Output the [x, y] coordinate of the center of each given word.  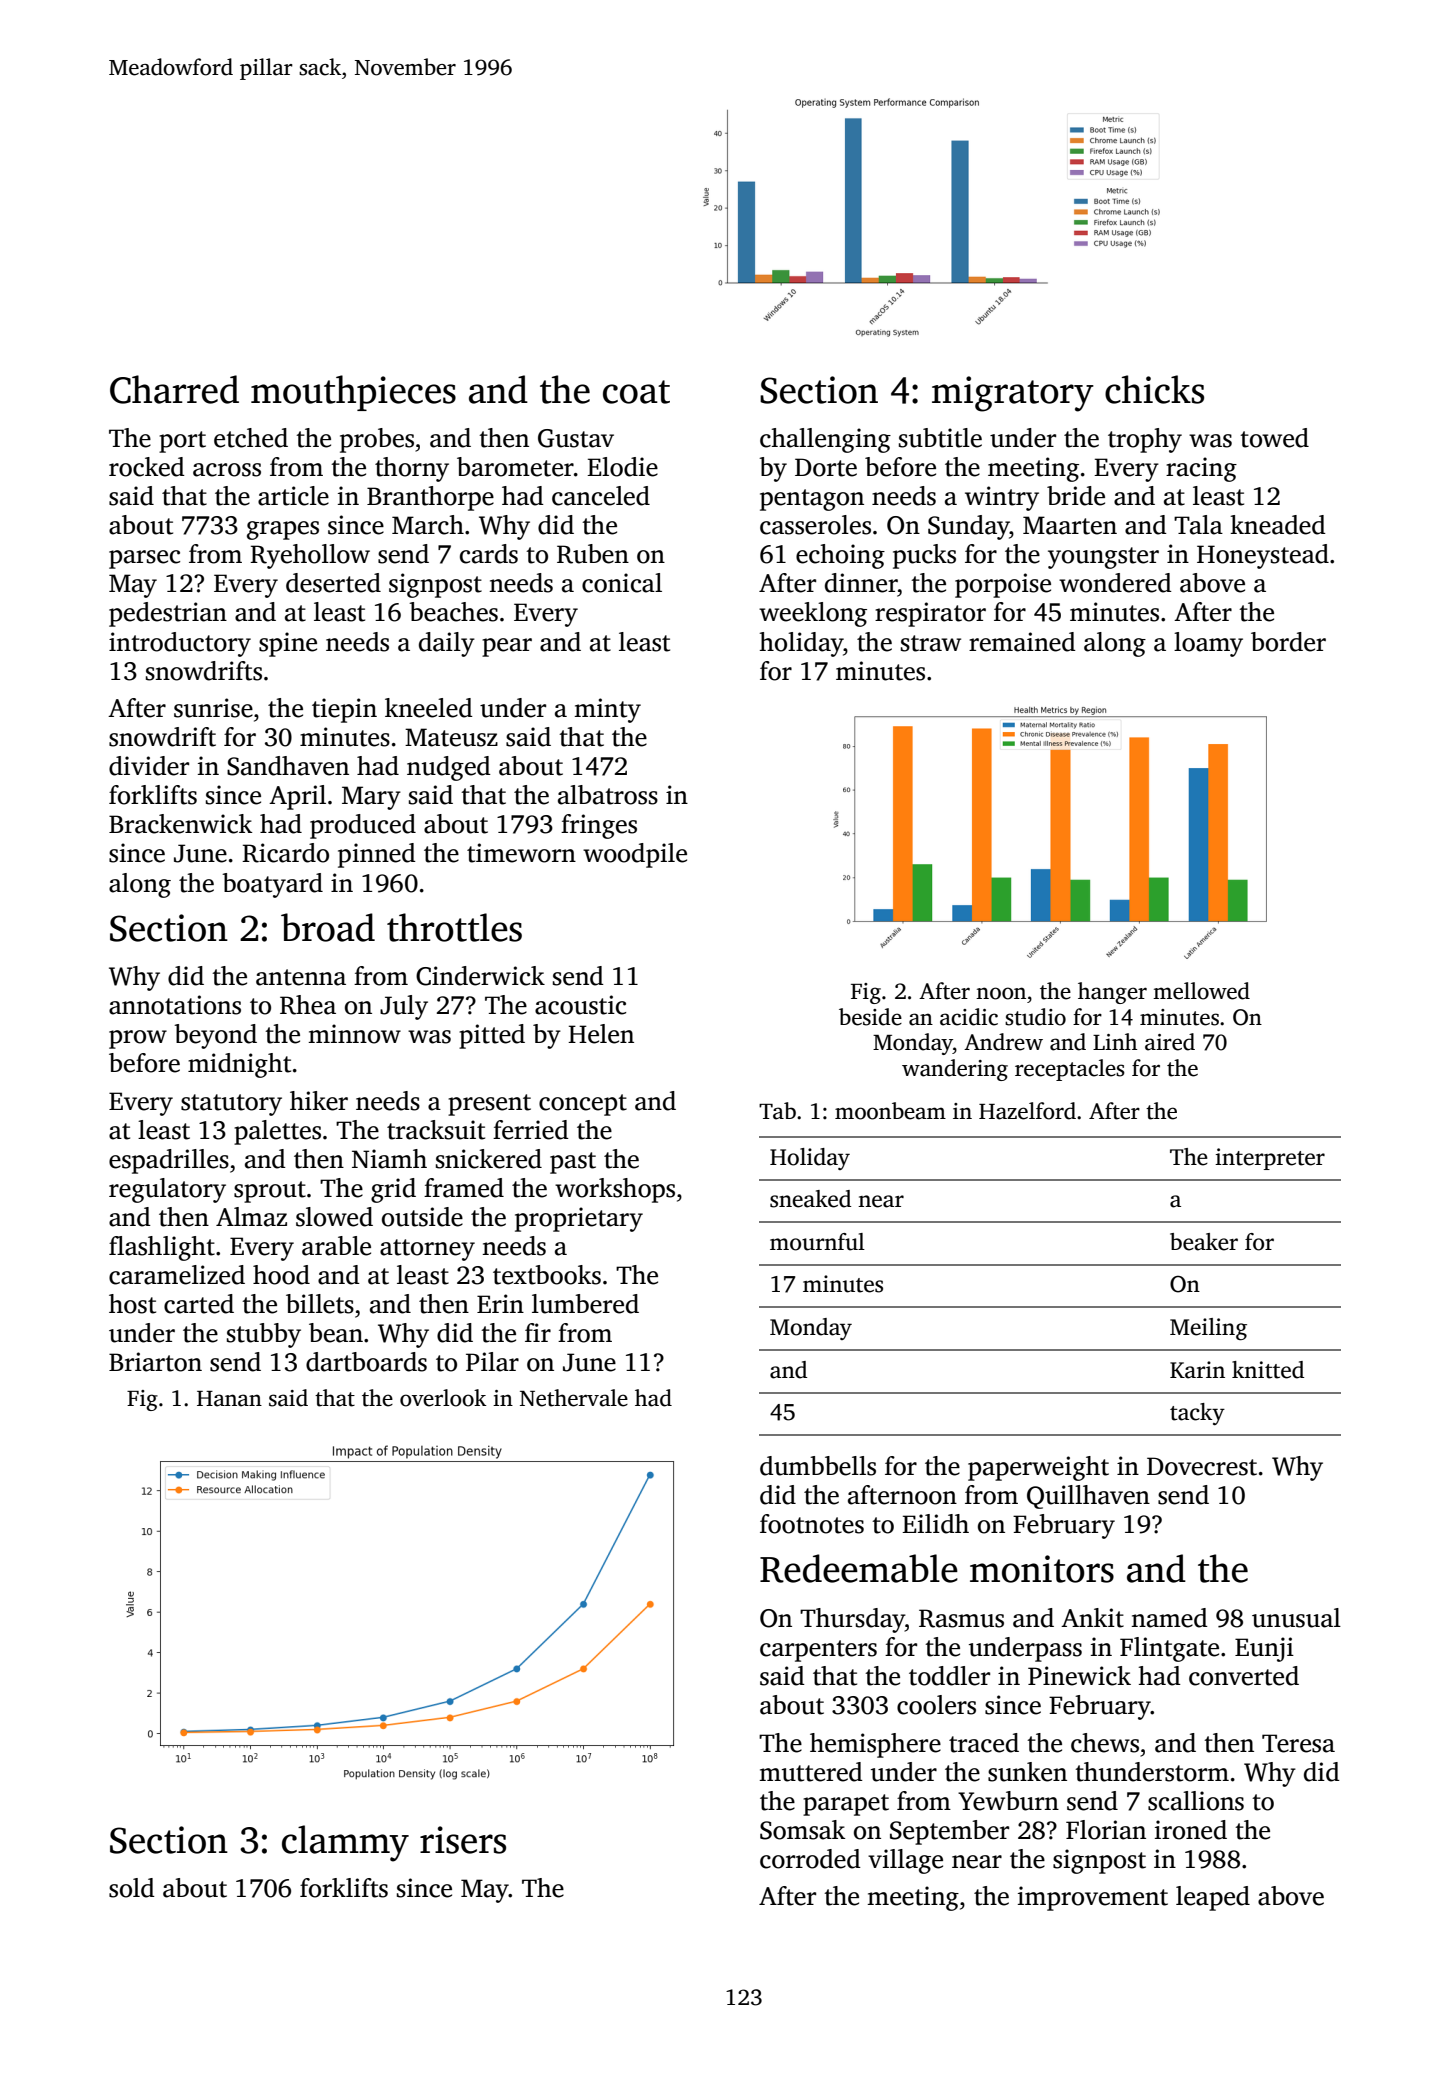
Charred [174, 389]
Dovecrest [1202, 1466]
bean [336, 1333]
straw [931, 643]
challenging [825, 440]
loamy [1208, 644]
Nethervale [574, 1398]
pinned [377, 855]
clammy [345, 1843]
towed [1274, 438]
